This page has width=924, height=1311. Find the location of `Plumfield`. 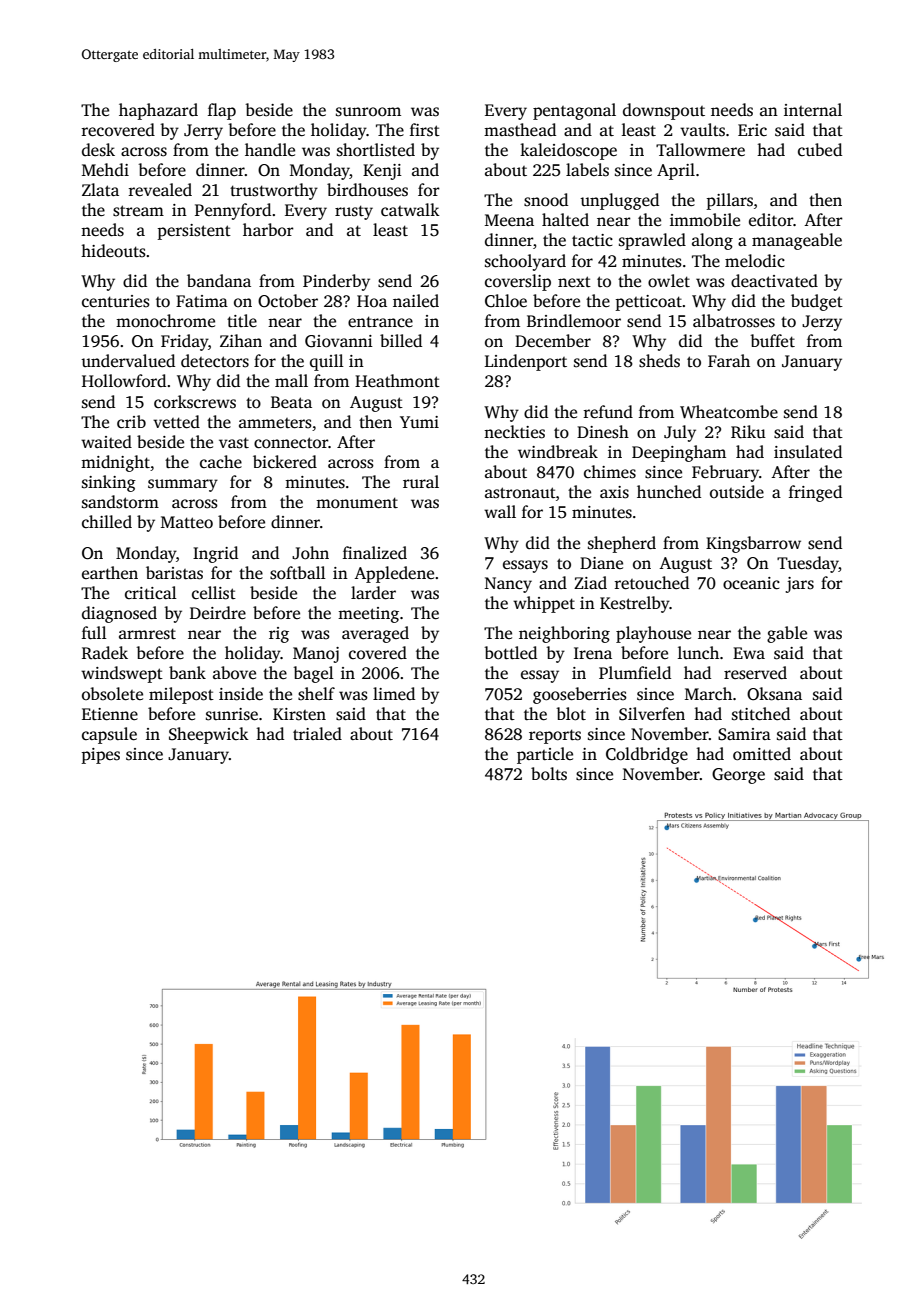

Plumfield is located at coordinates (635, 672).
